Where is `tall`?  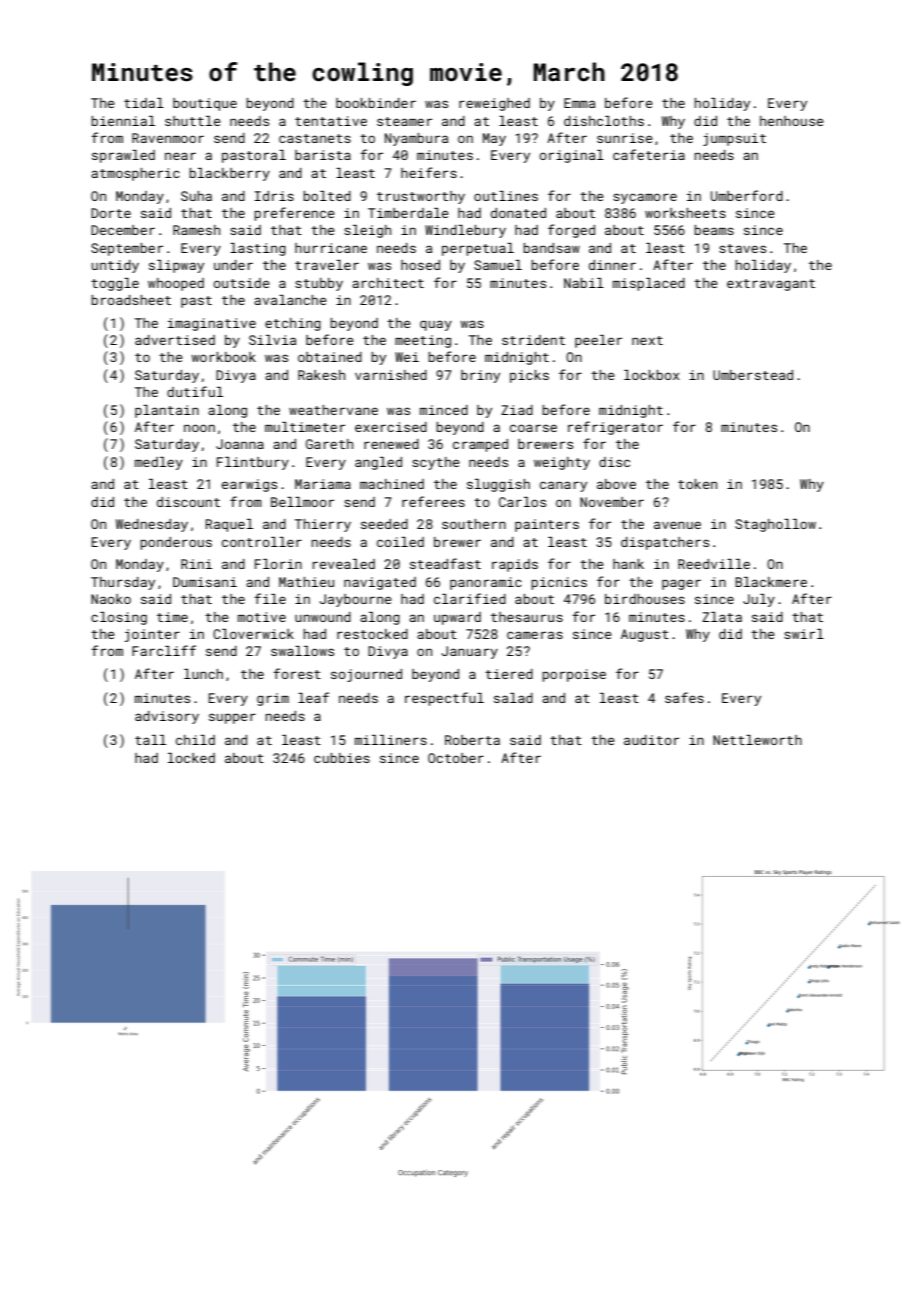
tall is located at coordinates (150, 740).
